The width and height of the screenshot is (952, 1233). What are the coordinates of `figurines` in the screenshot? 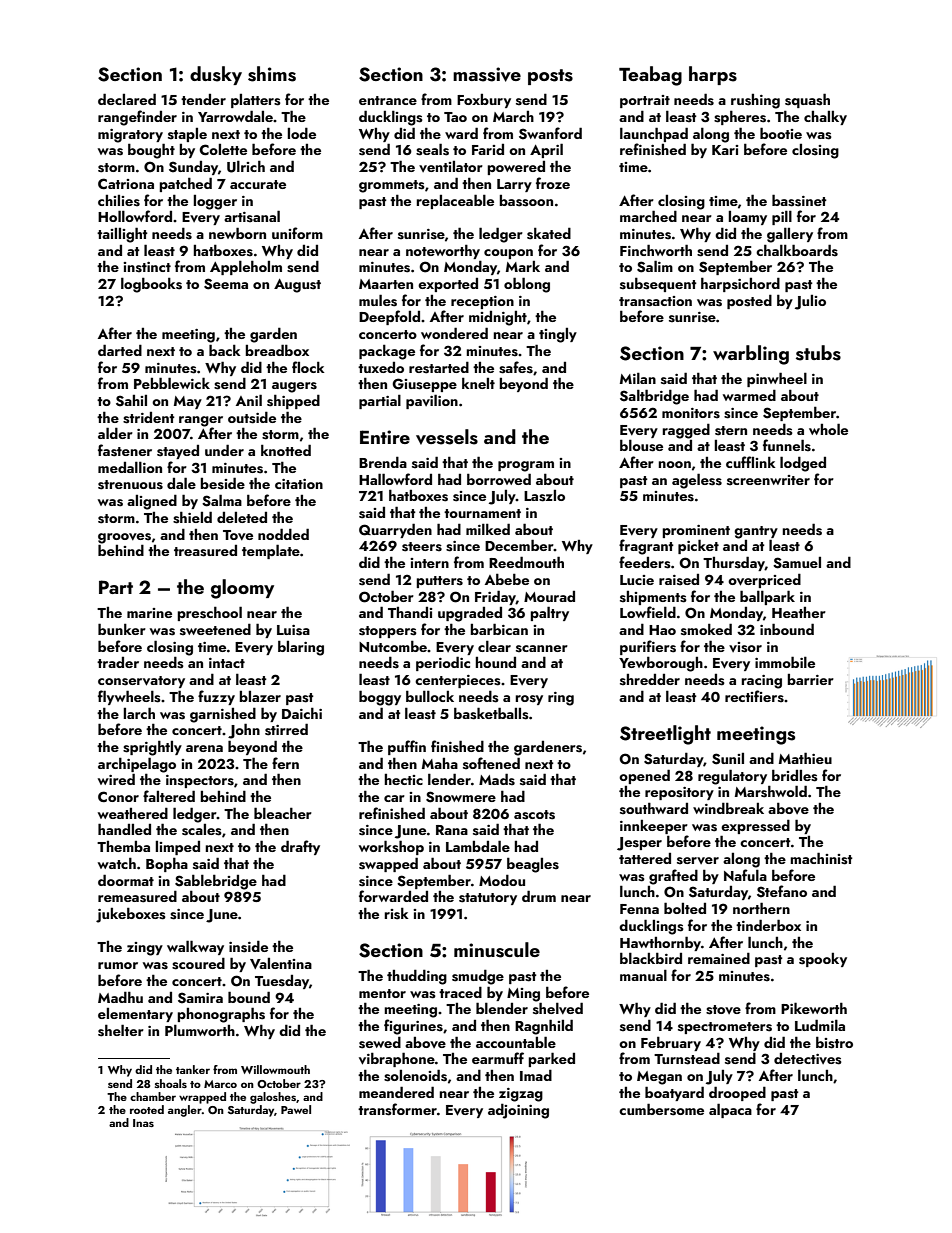 It's located at (413, 1027).
